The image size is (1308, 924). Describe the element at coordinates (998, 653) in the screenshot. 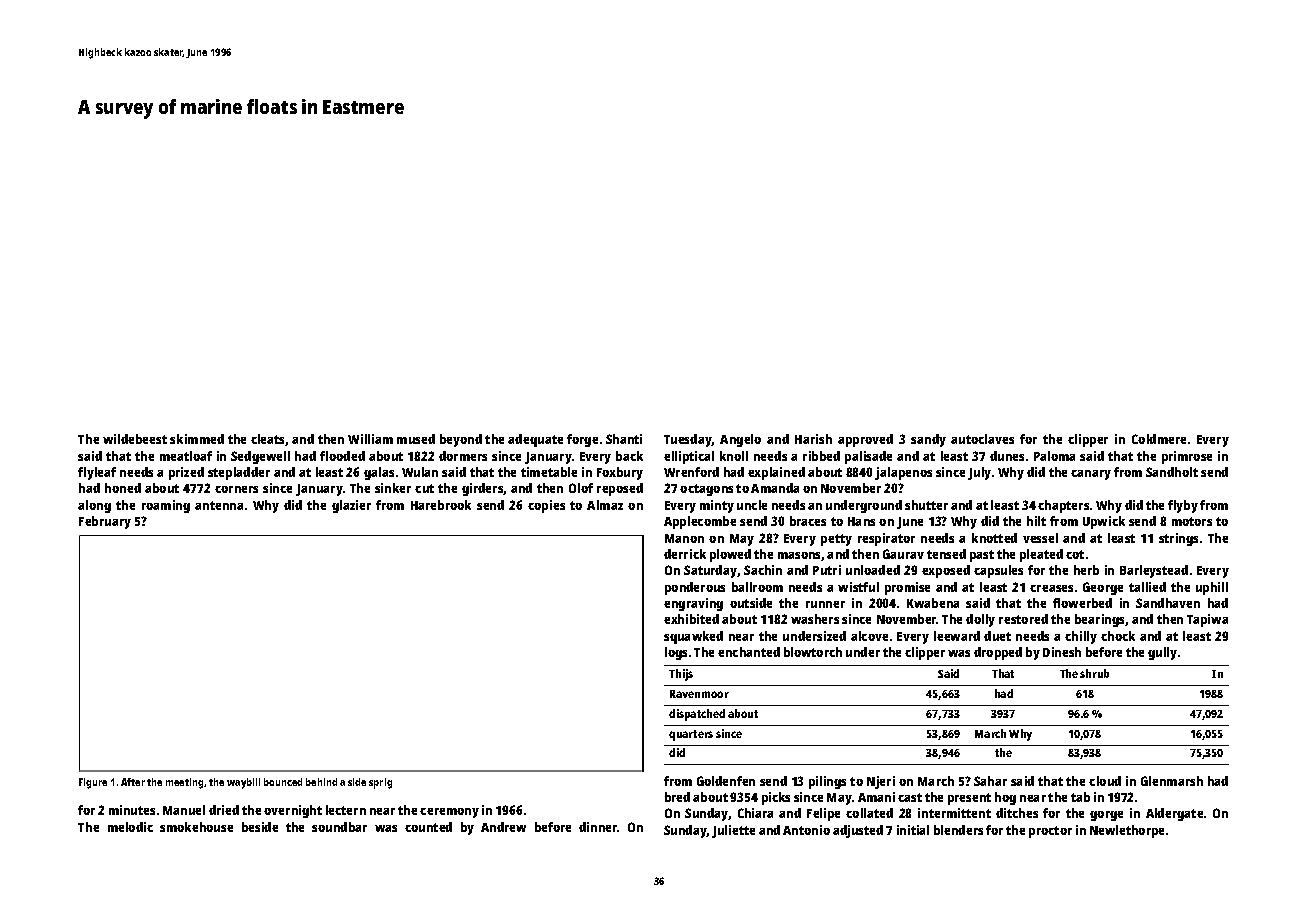

I see `dropped` at that location.
